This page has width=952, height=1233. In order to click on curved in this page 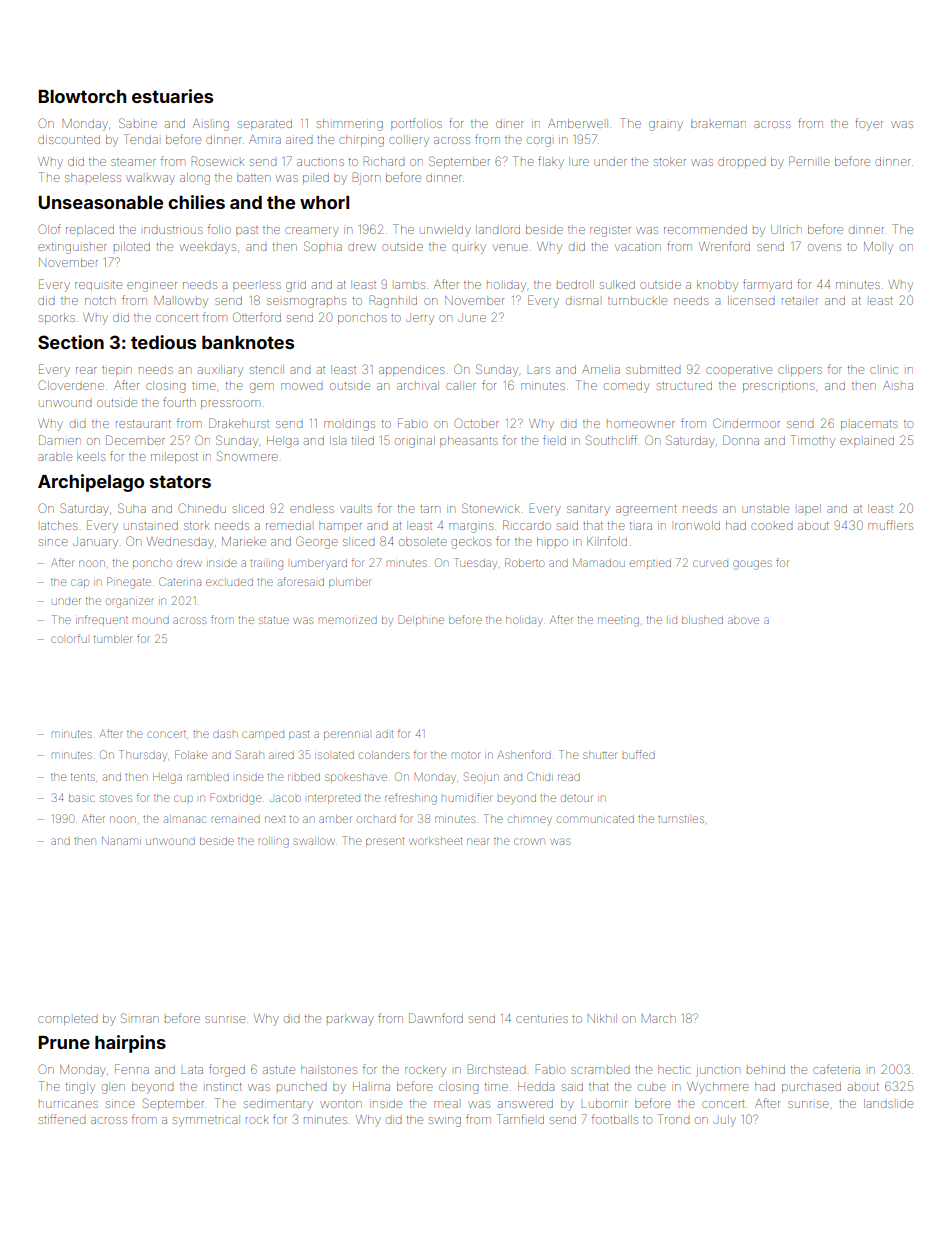, I will do `click(710, 563)`.
